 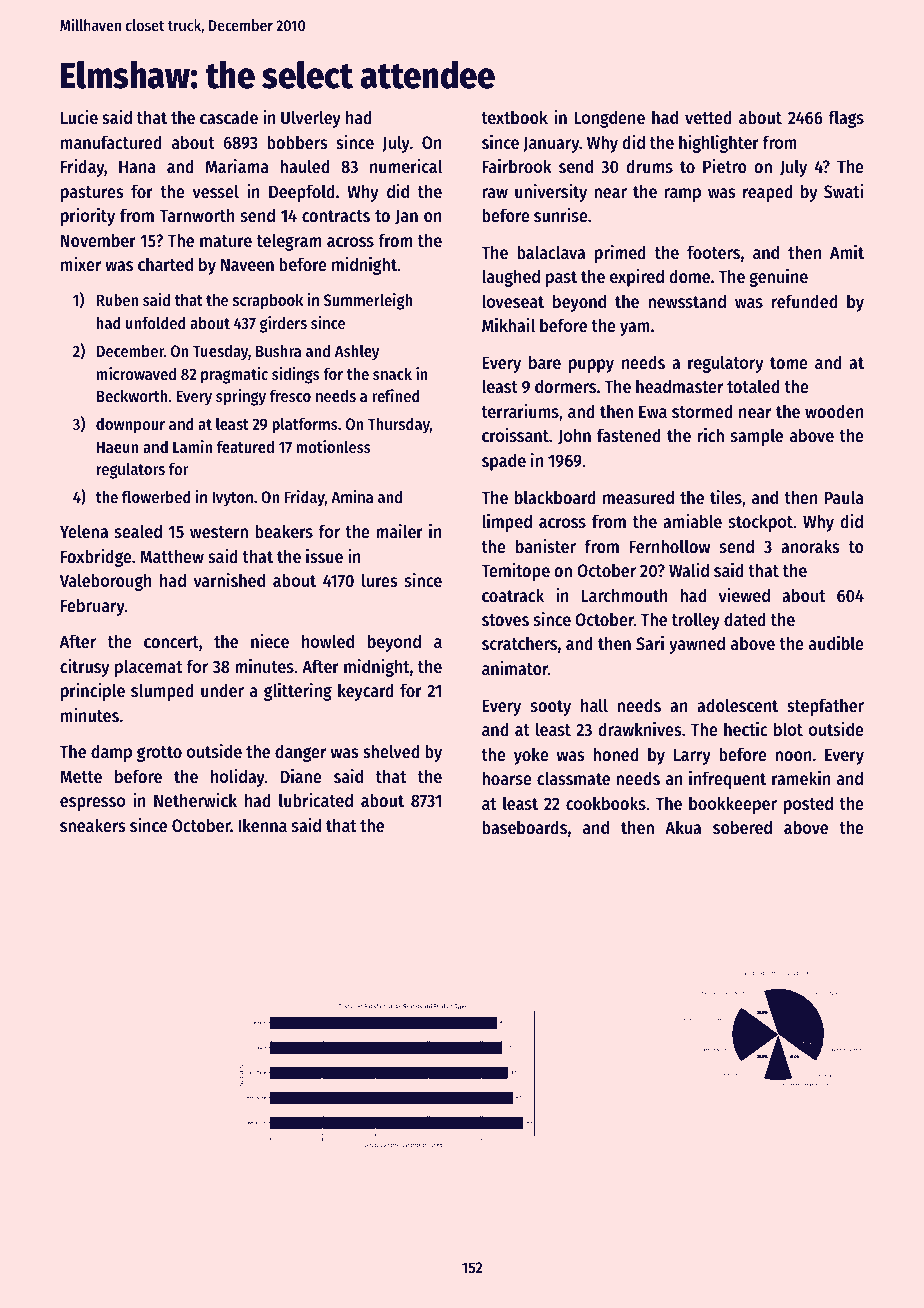 I want to click on anoraks, so click(x=810, y=546).
